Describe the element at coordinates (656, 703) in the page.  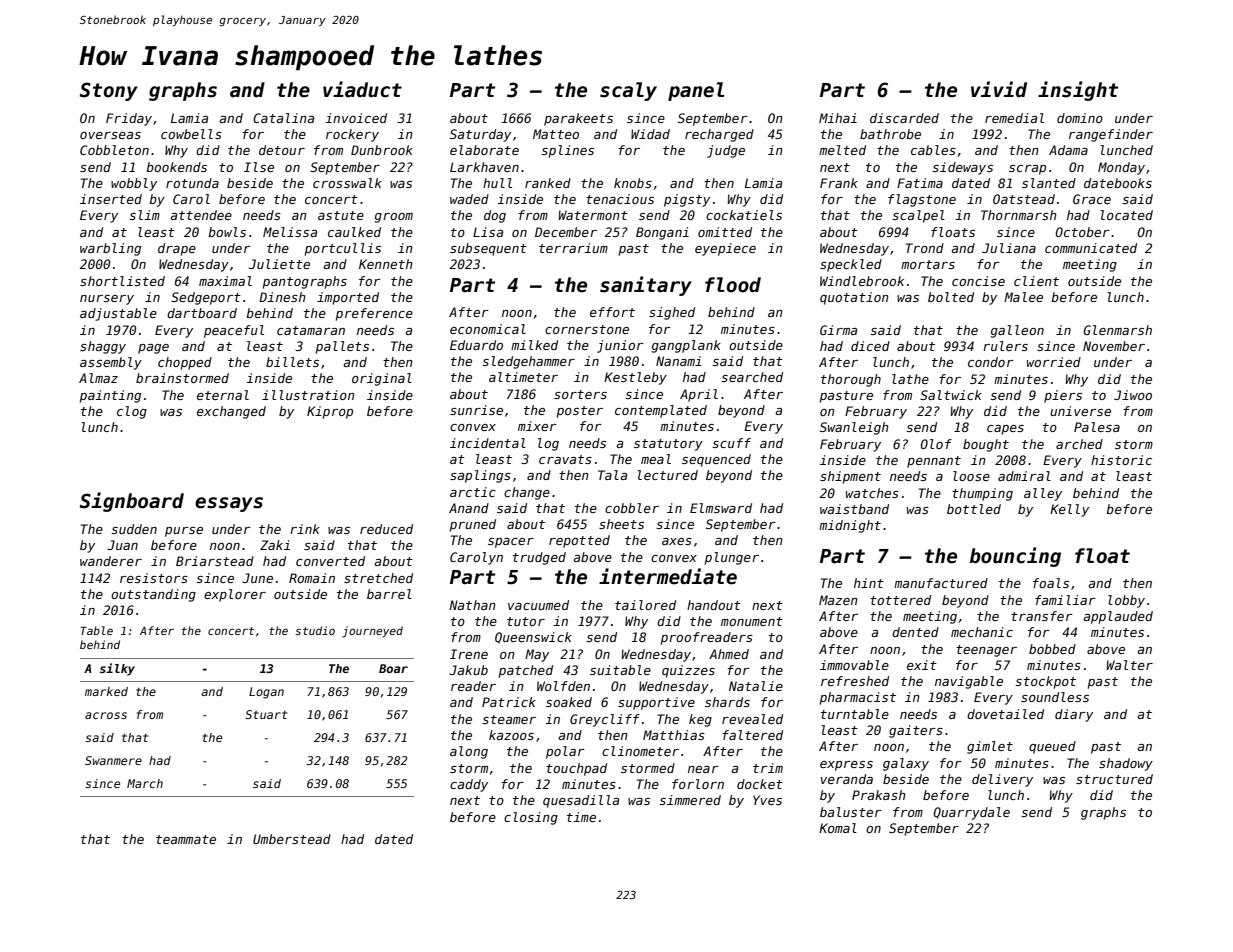
I see `supportive` at that location.
